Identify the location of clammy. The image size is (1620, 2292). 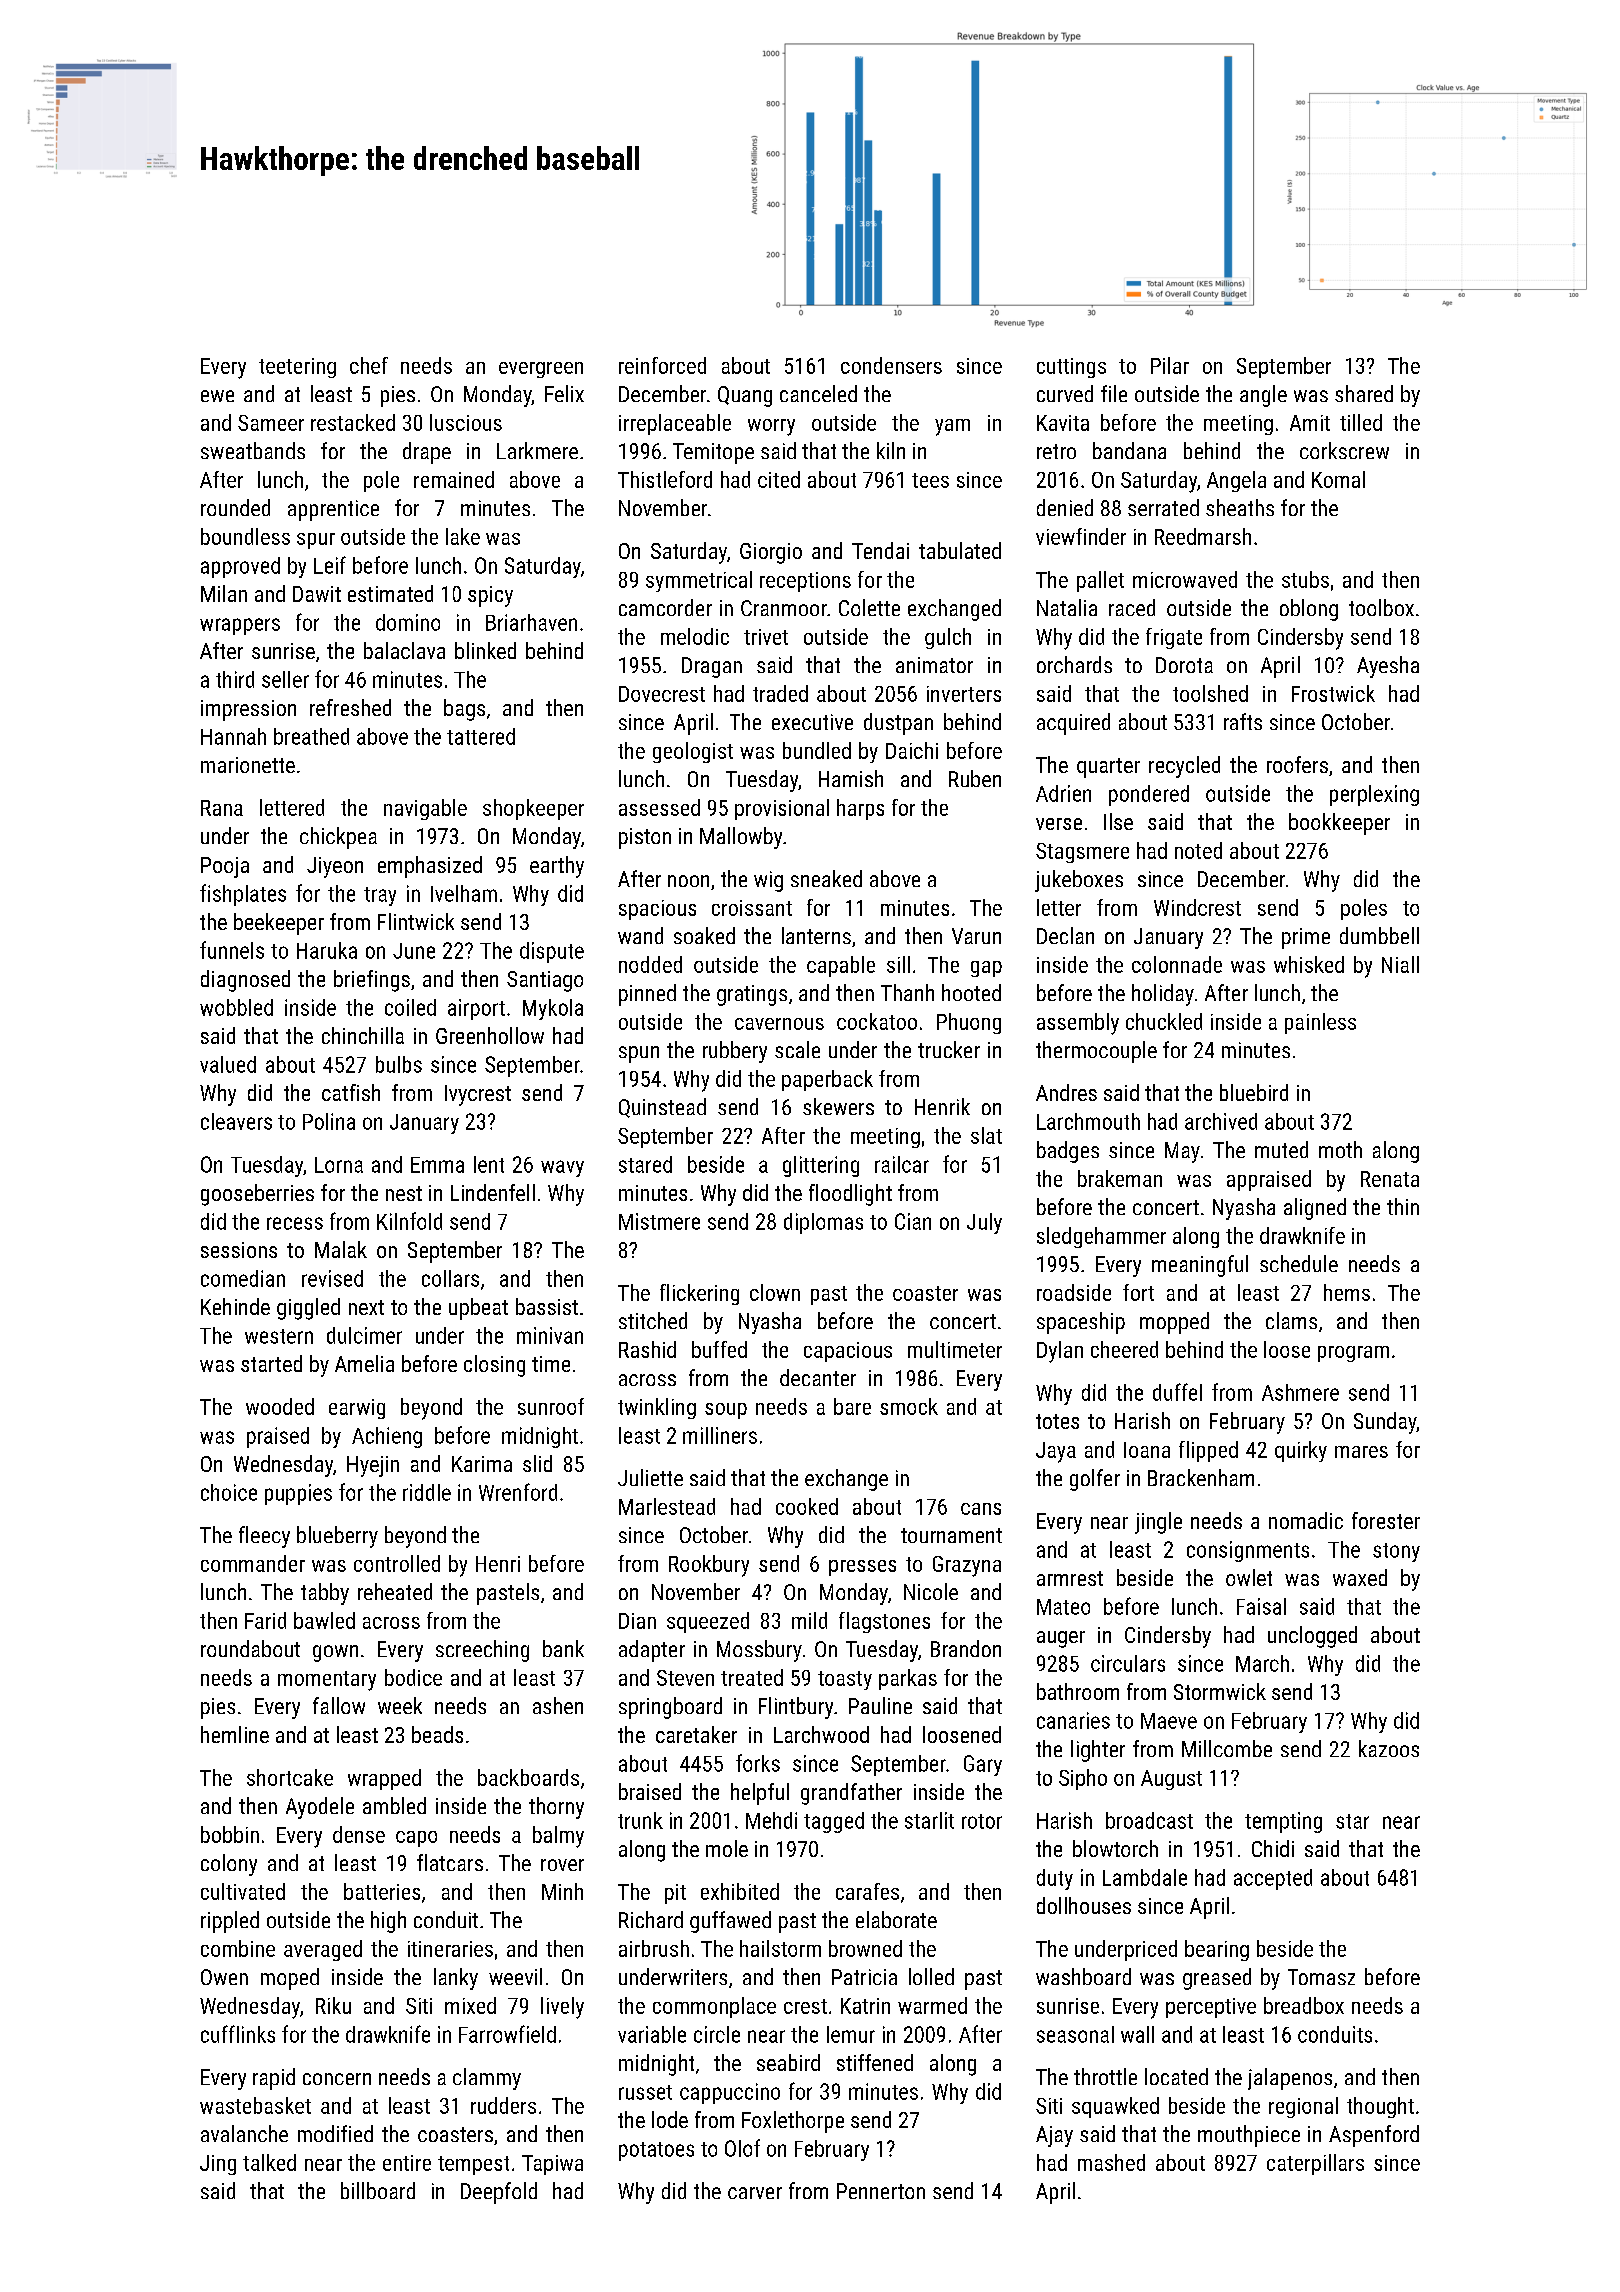
(487, 2079).
